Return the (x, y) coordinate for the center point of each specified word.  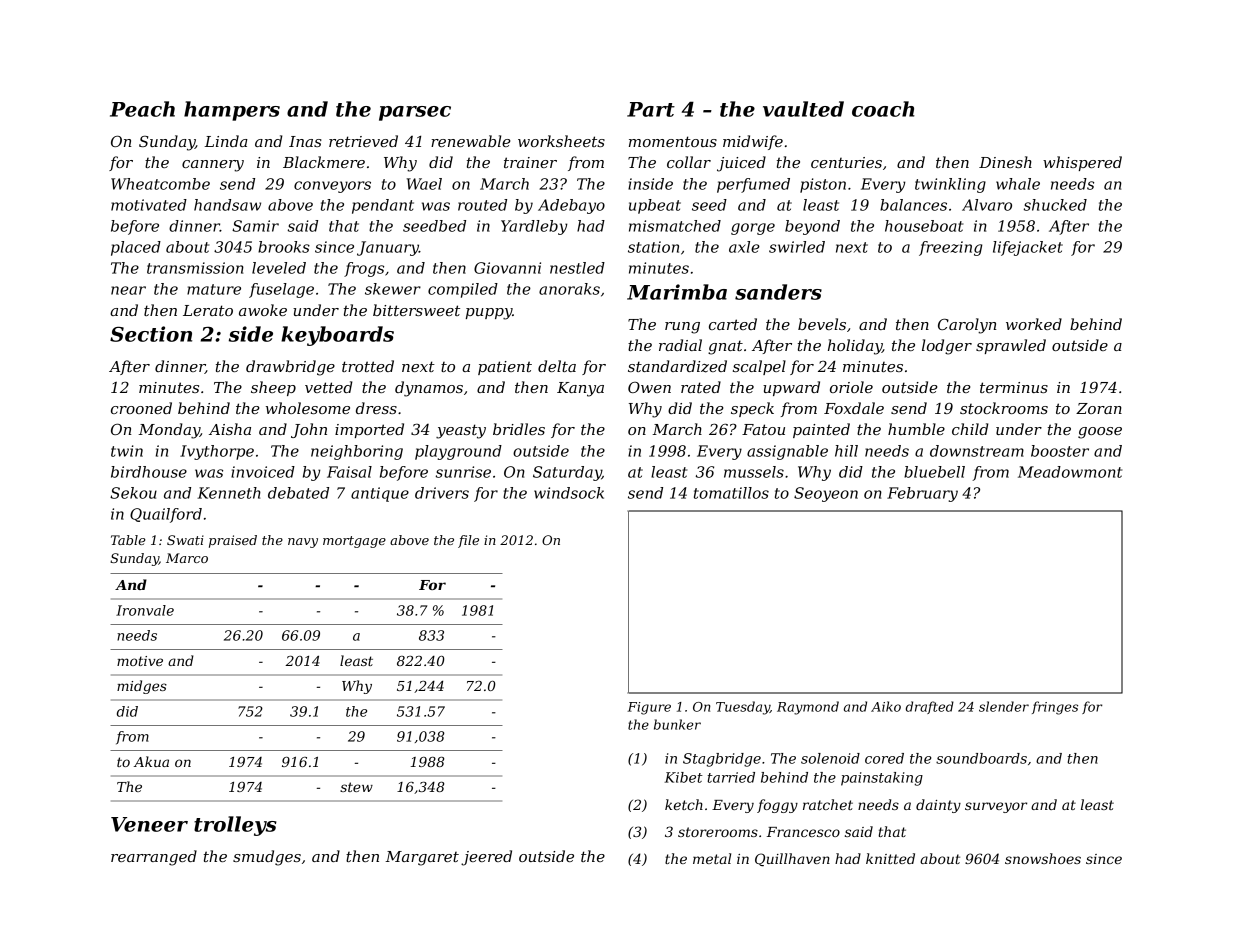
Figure (649, 708)
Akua (151, 761)
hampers (232, 111)
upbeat (655, 206)
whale (1018, 184)
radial (680, 345)
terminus (1014, 387)
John (309, 430)
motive (140, 661)
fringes (1055, 708)
